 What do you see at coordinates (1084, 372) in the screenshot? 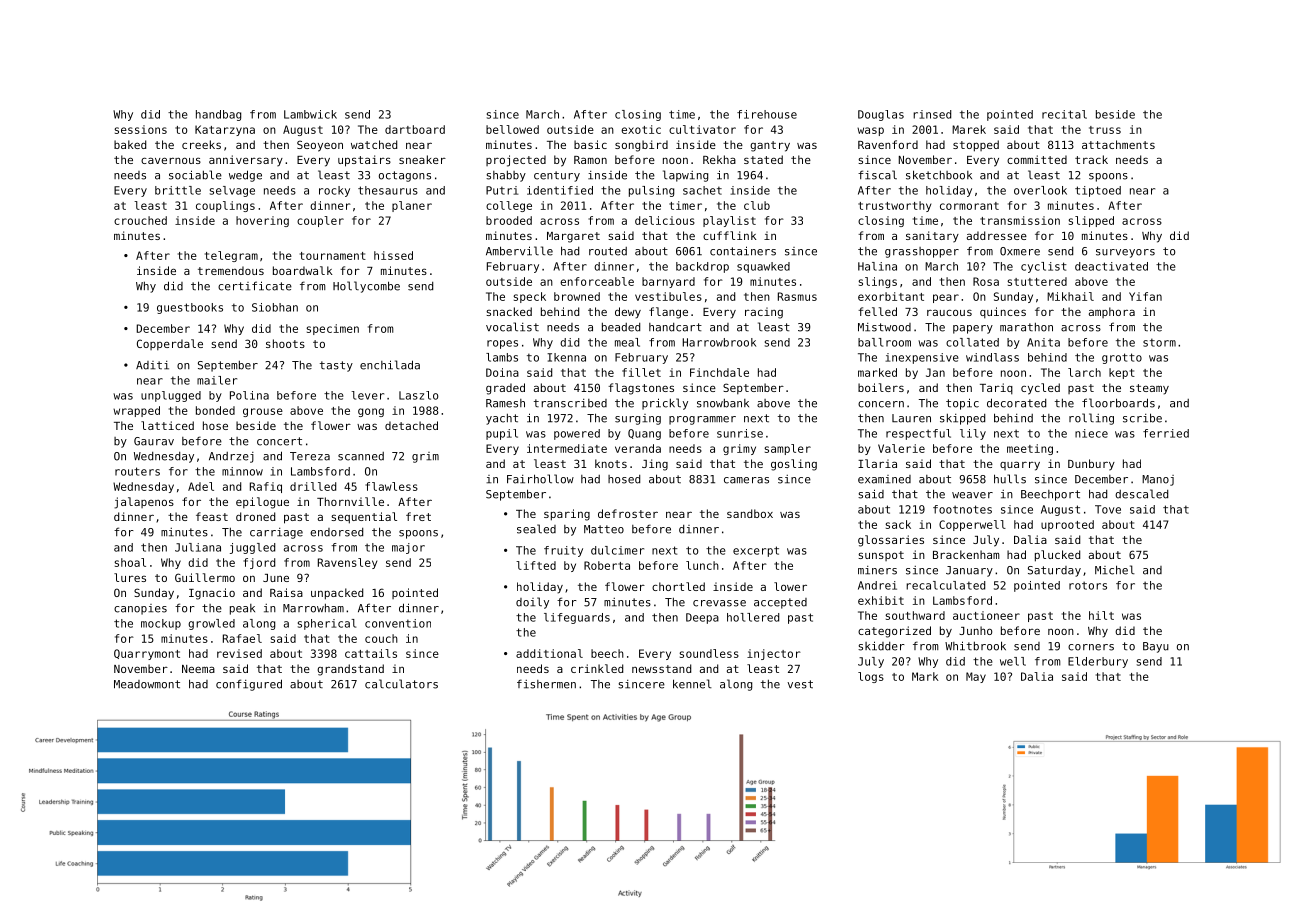
I see `larch` at bounding box center [1084, 372].
